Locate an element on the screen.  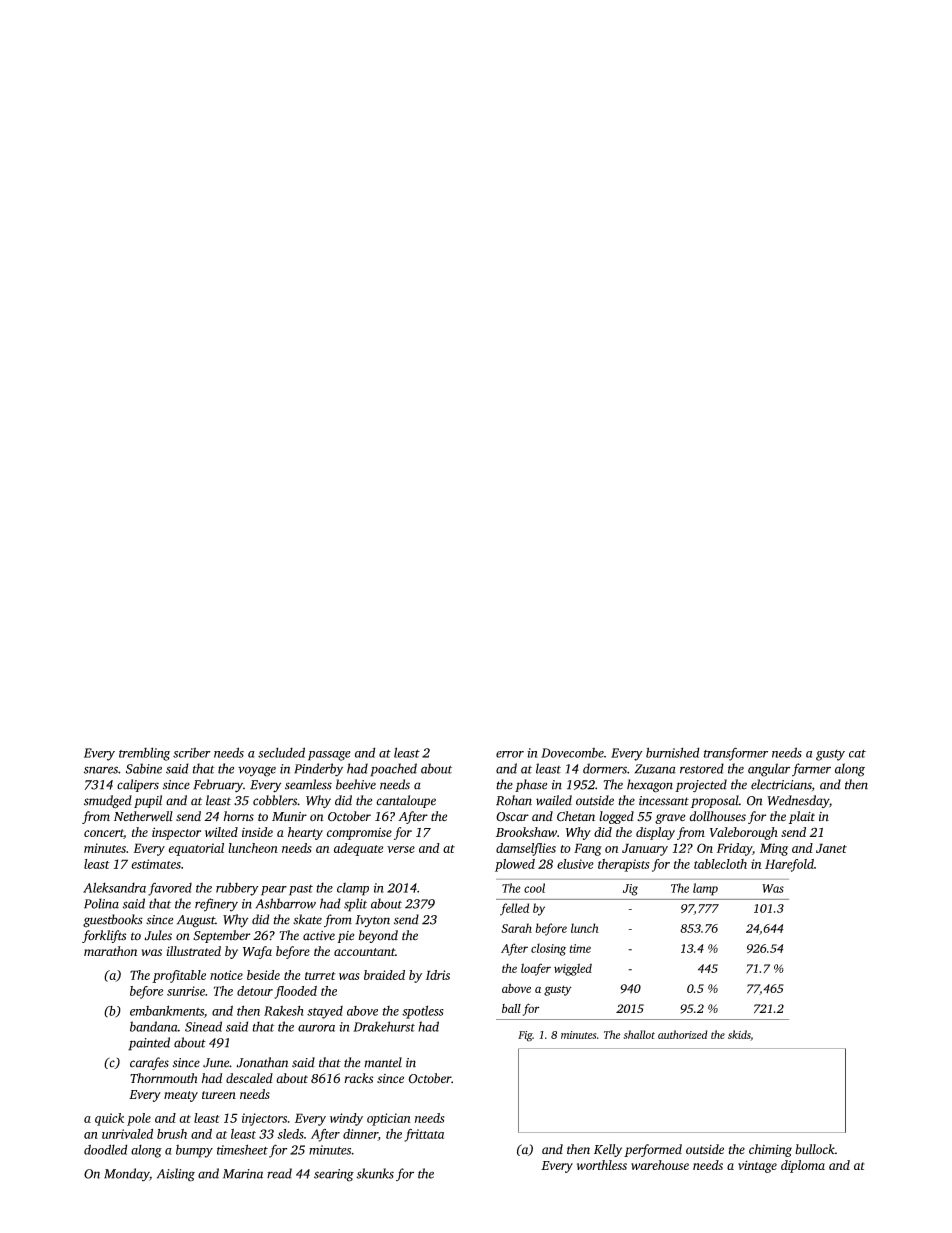
trembling is located at coordinates (144, 754).
